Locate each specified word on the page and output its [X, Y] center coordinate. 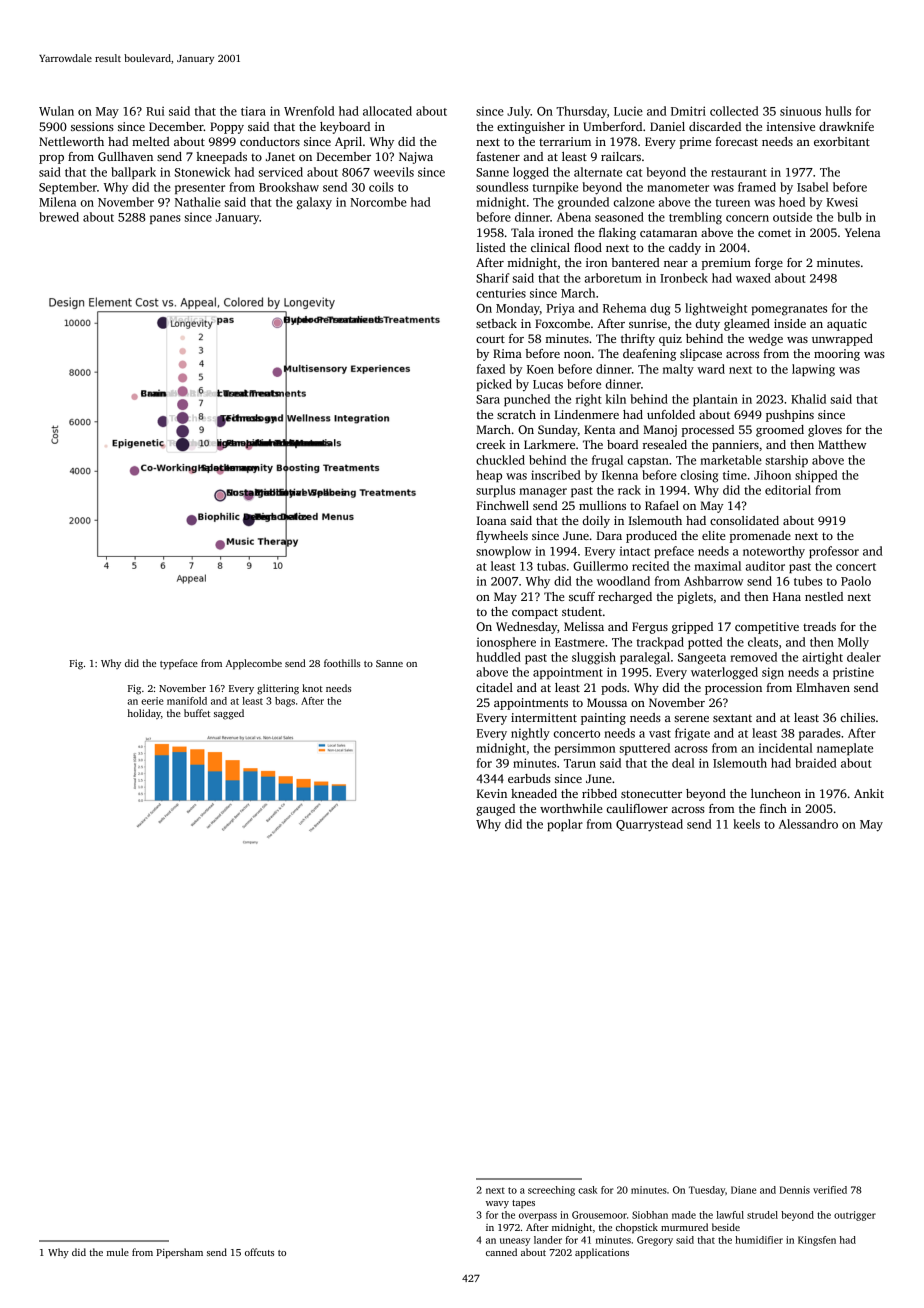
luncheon [776, 793]
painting [603, 719]
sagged [229, 714]
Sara [488, 399]
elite [713, 535]
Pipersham [179, 1253]
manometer [678, 188]
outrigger [855, 1216]
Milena [57, 202]
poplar [565, 825]
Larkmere [549, 444]
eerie [152, 701]
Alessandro [808, 824]
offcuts [259, 1252]
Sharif [493, 278]
